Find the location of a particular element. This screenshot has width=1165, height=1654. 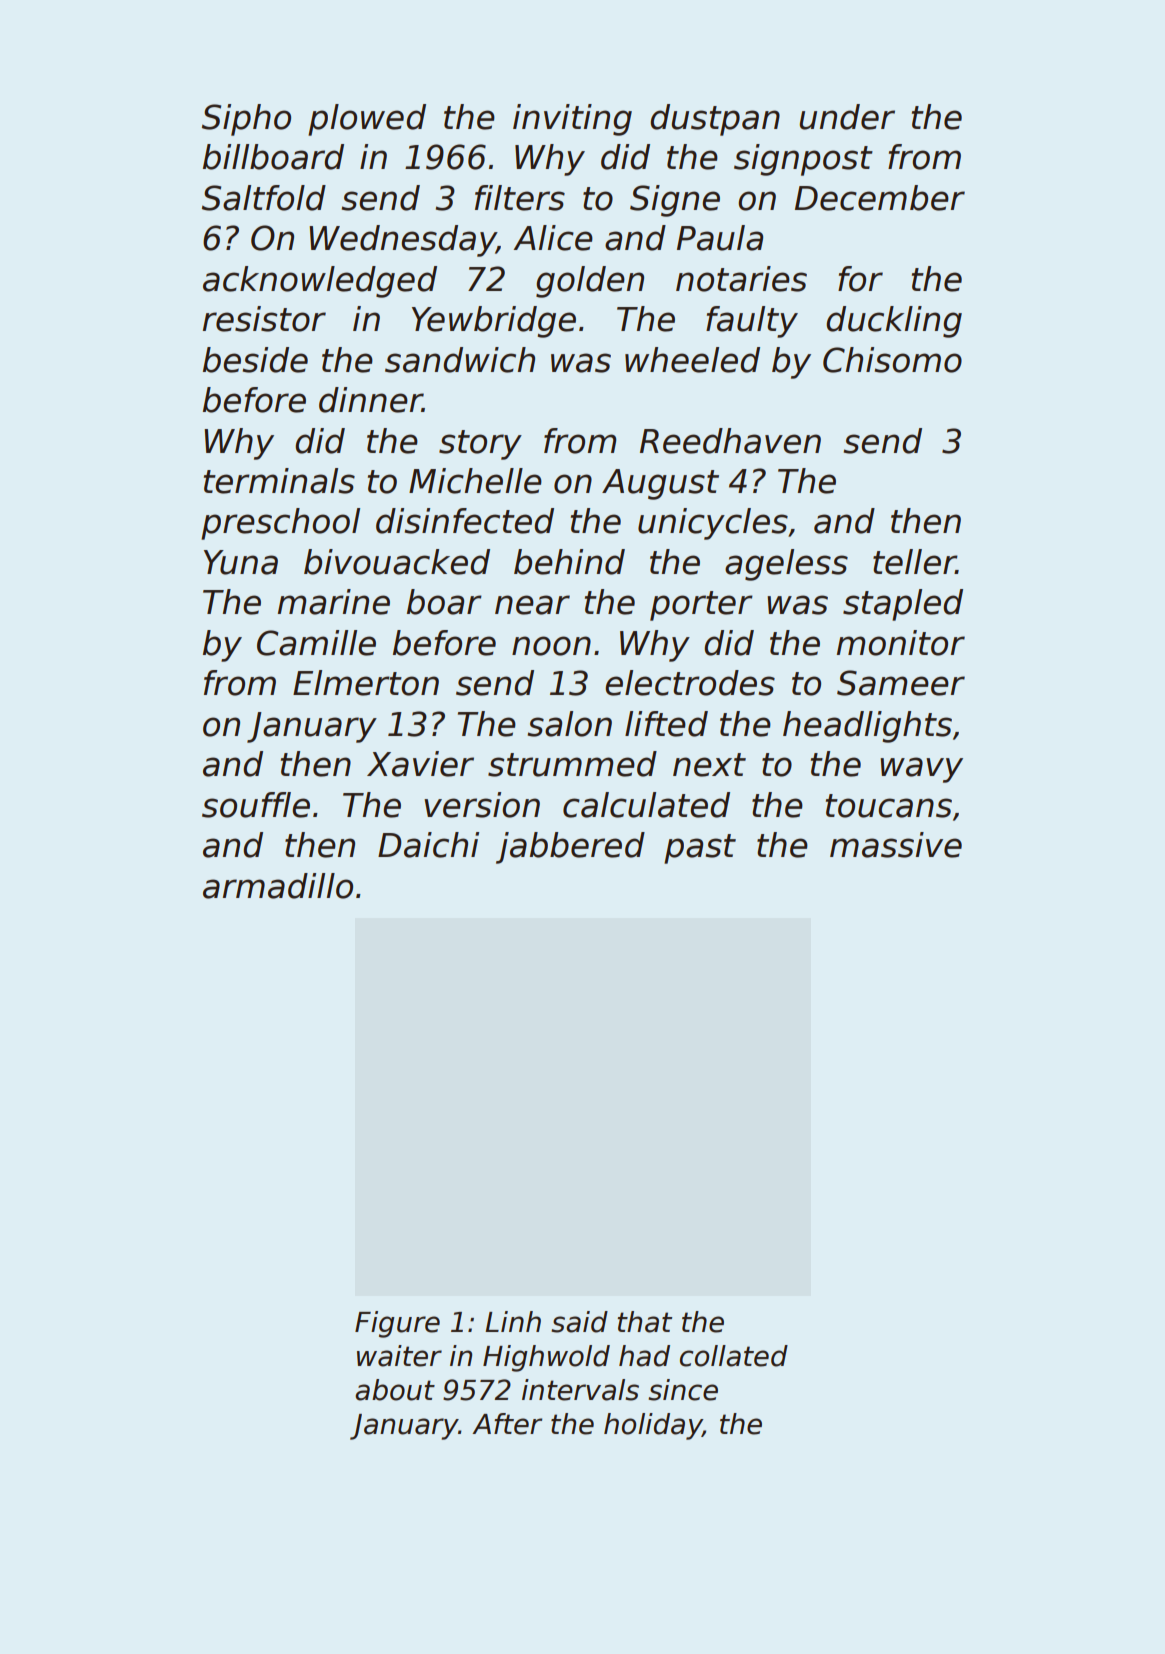

dinner is located at coordinates (371, 400).
